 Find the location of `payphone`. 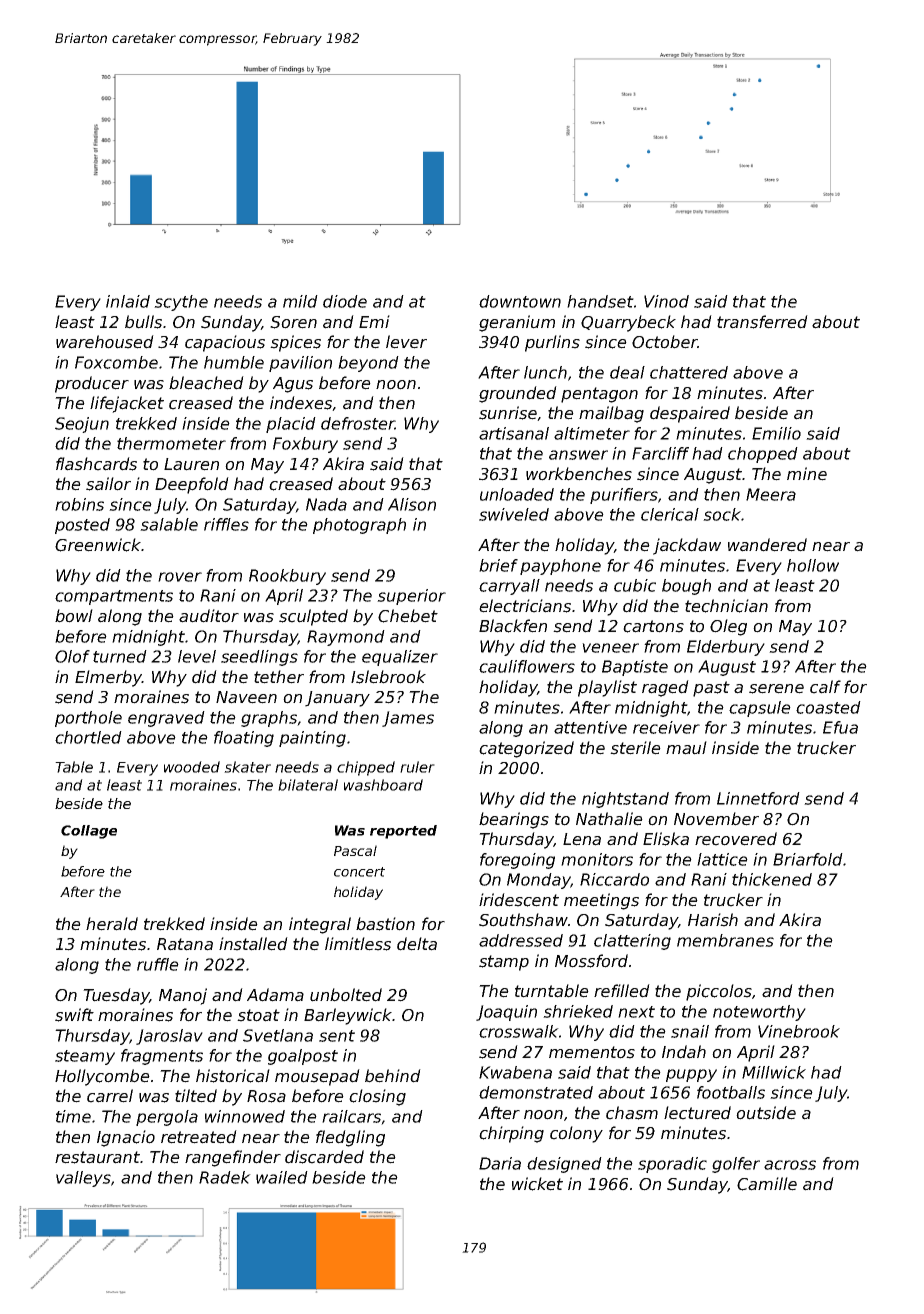

payphone is located at coordinates (560, 567).
